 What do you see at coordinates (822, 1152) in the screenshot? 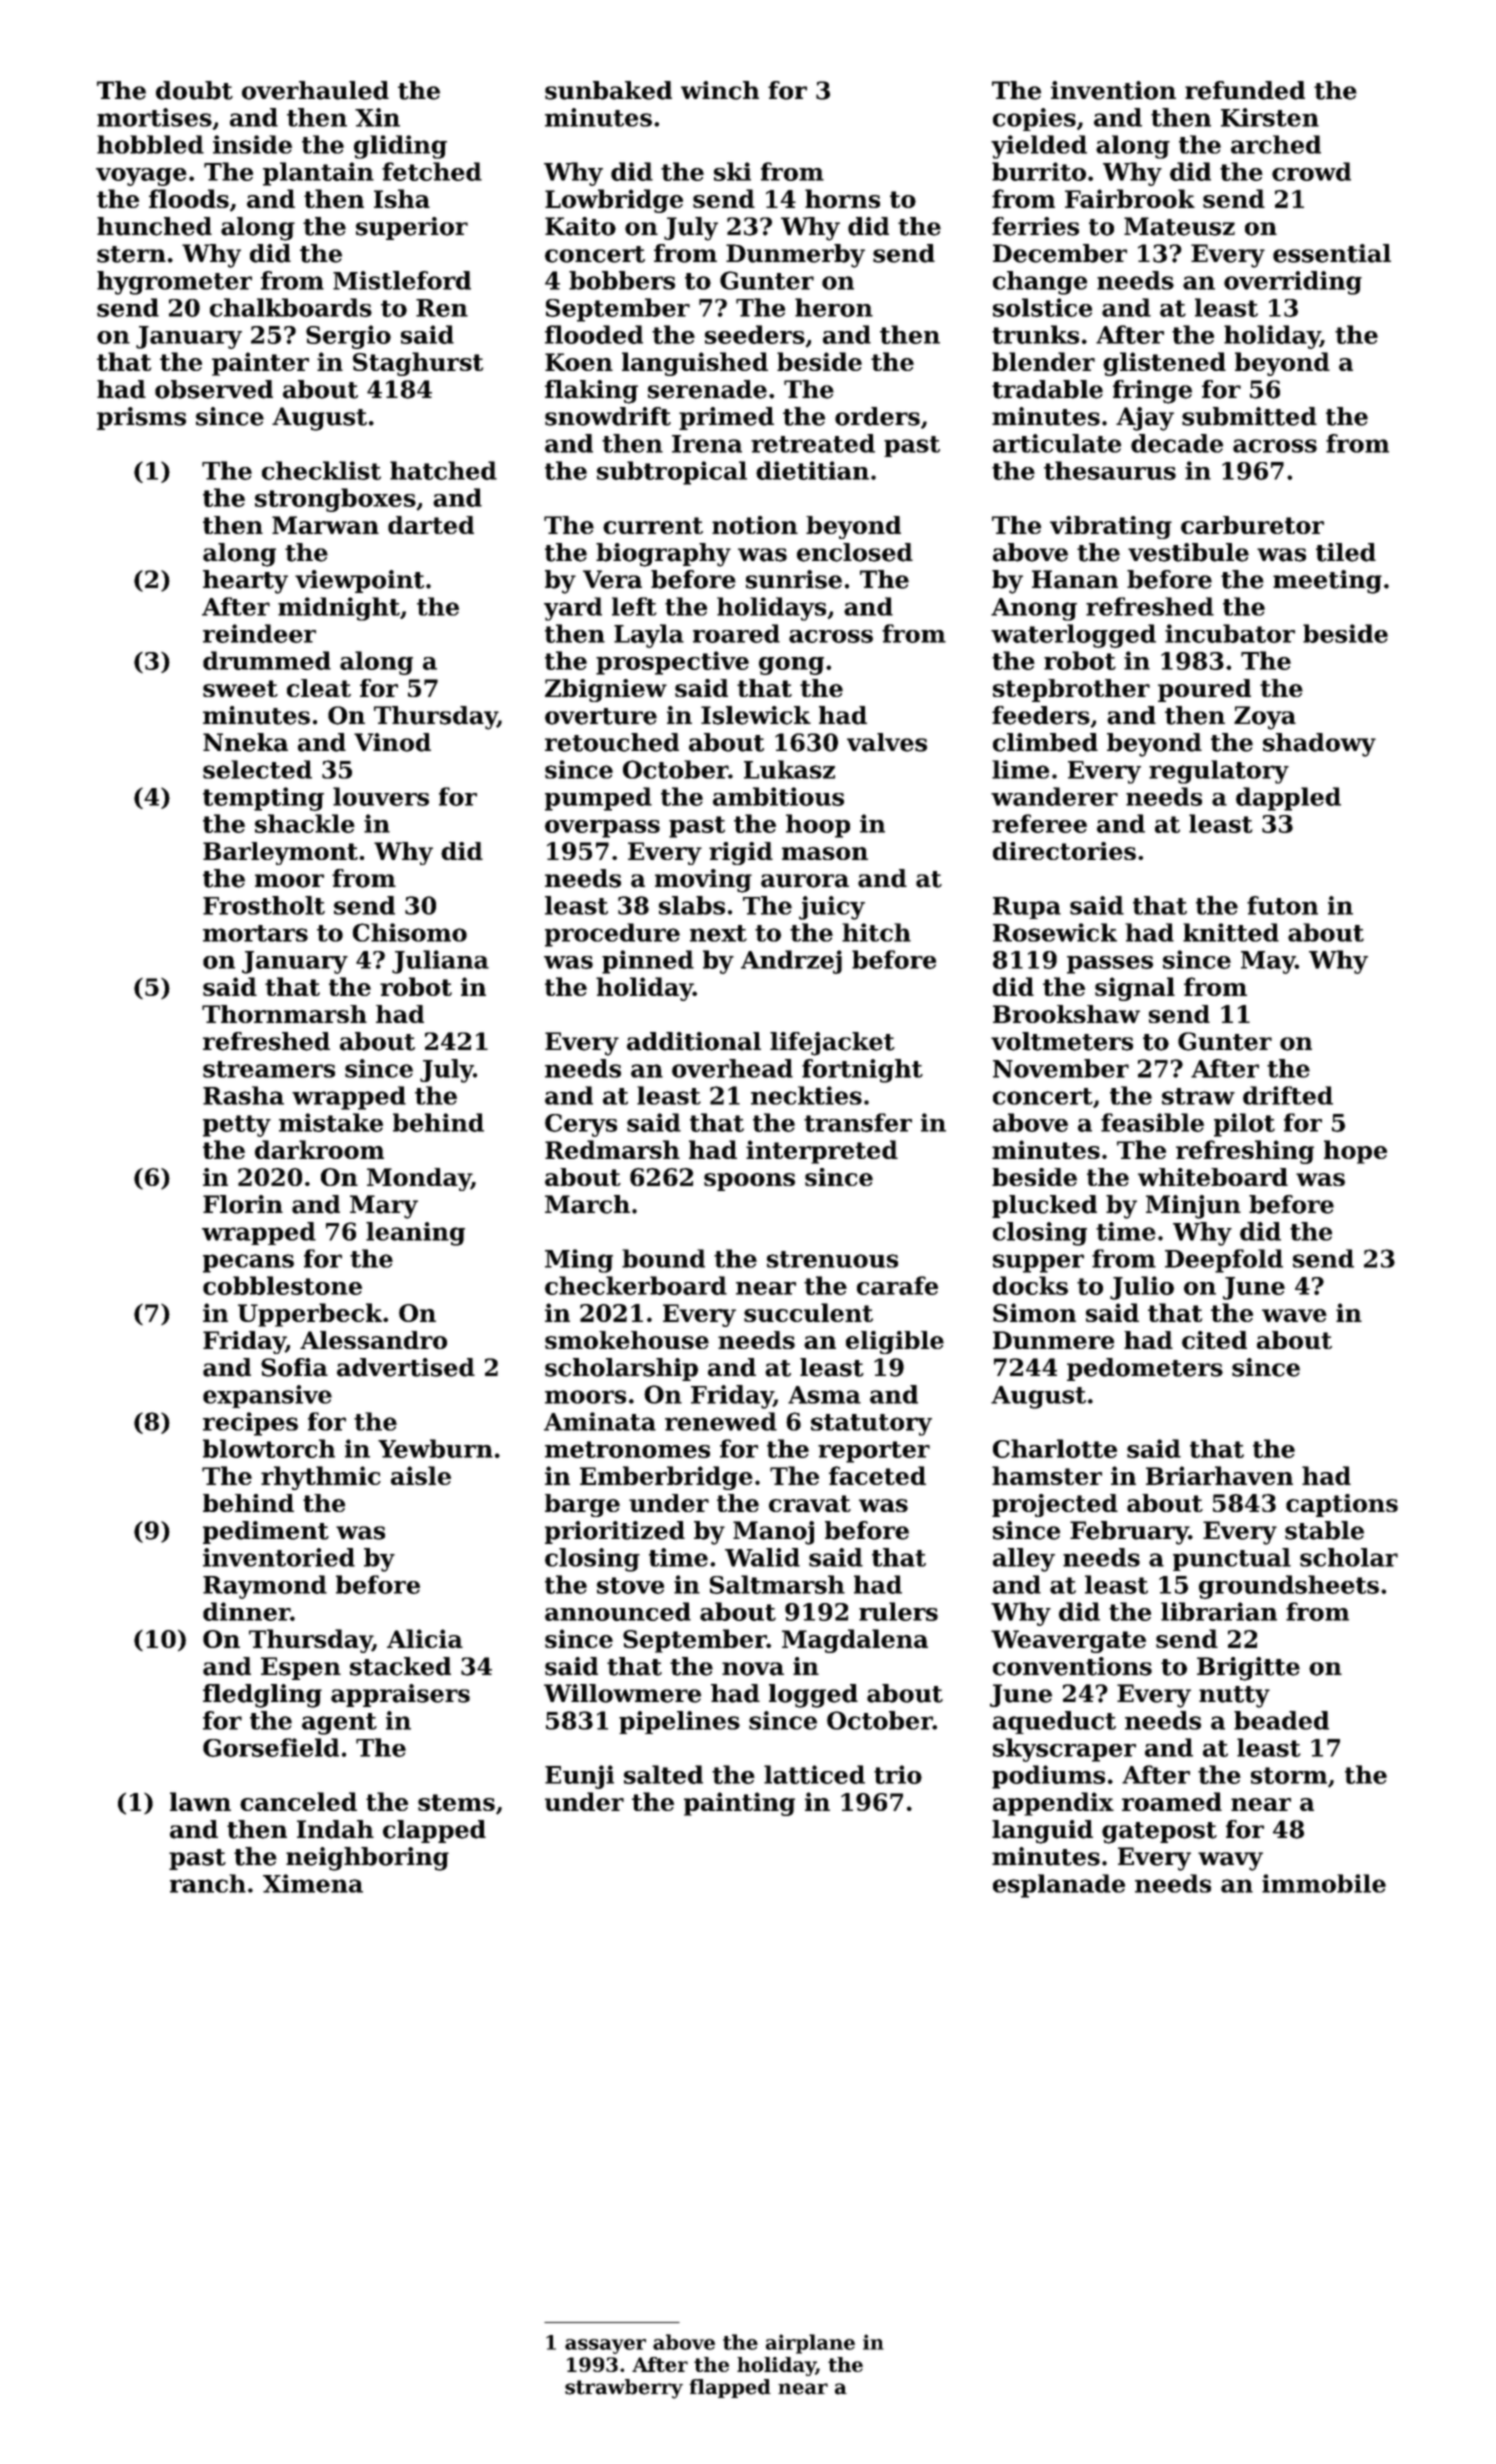
I see `interpreted` at bounding box center [822, 1152].
